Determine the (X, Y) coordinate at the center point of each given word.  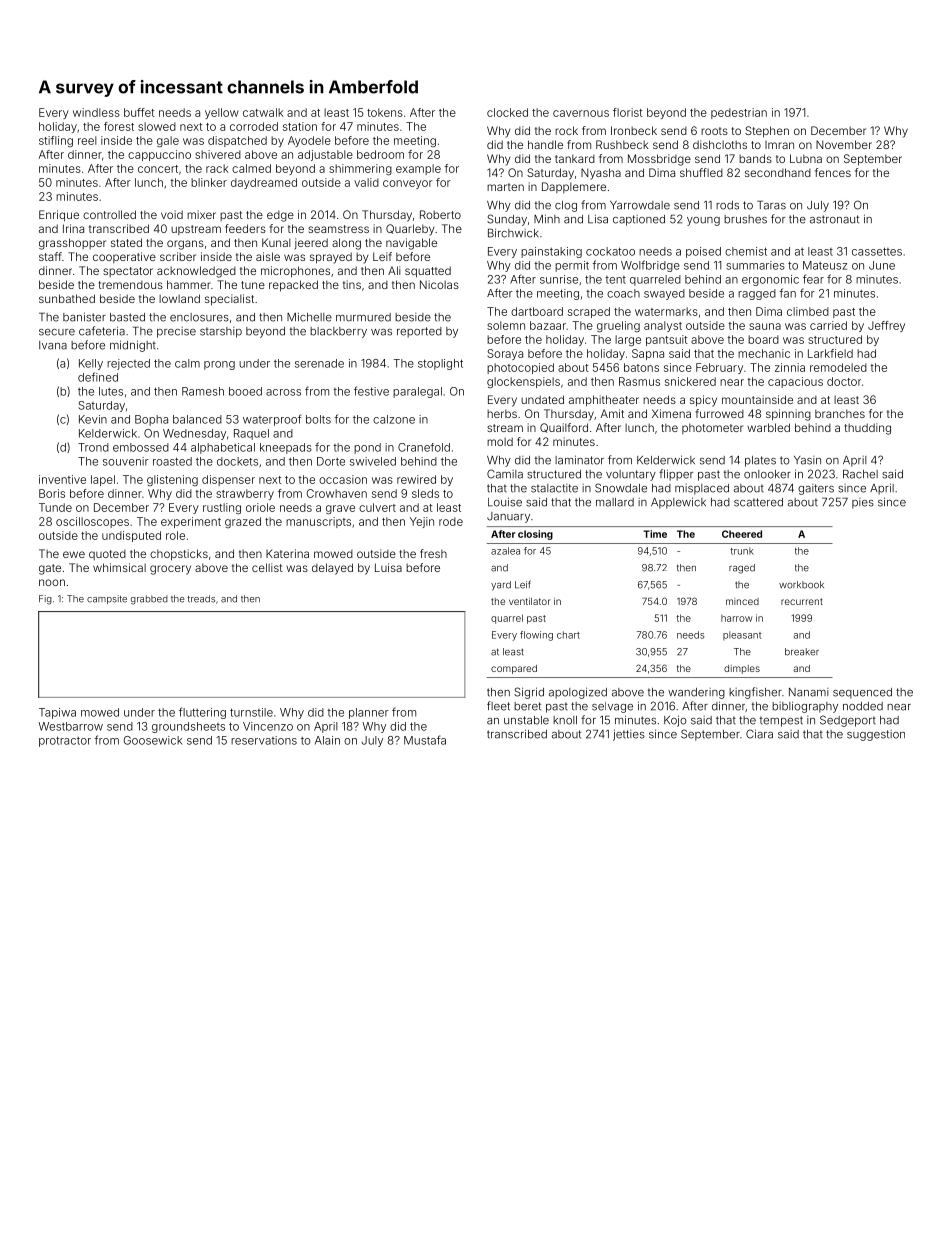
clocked (507, 112)
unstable (526, 720)
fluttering (202, 713)
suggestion (876, 735)
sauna (765, 326)
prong (219, 365)
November (844, 144)
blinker (209, 182)
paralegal (417, 392)
